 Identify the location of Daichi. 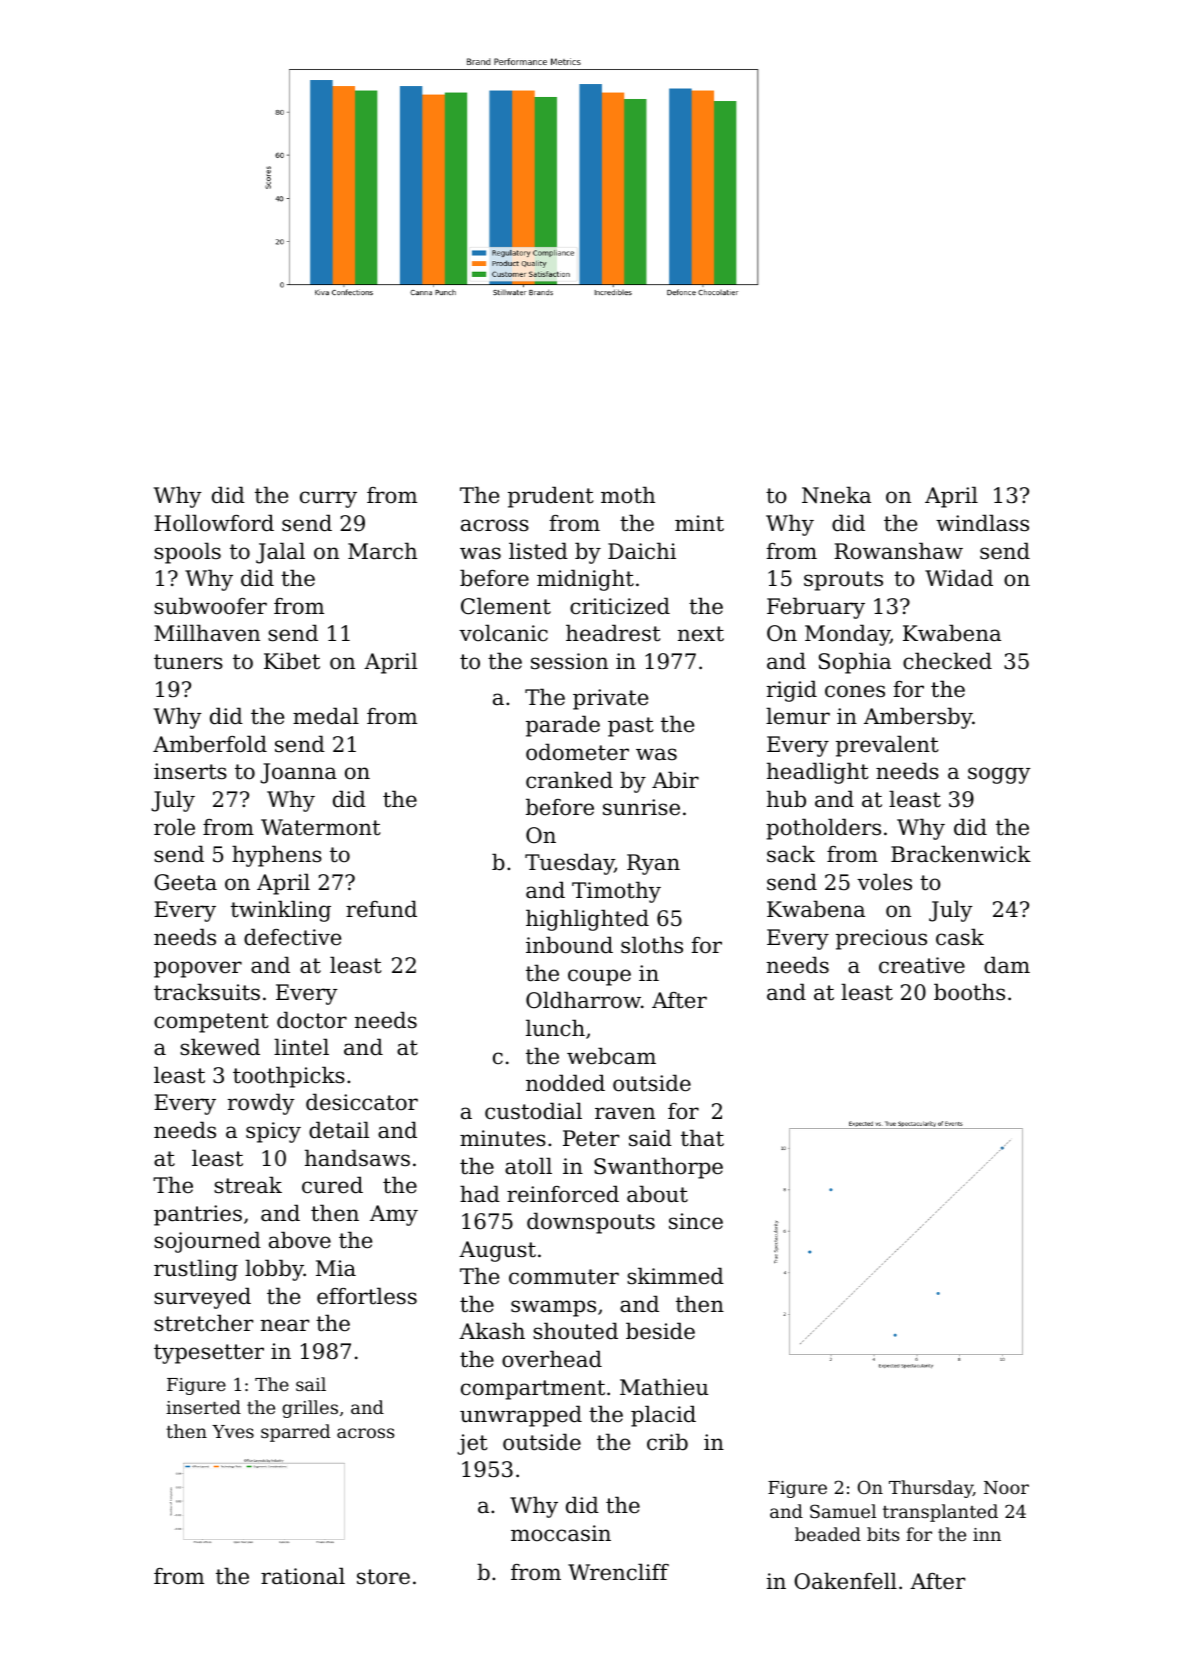
(642, 551).
